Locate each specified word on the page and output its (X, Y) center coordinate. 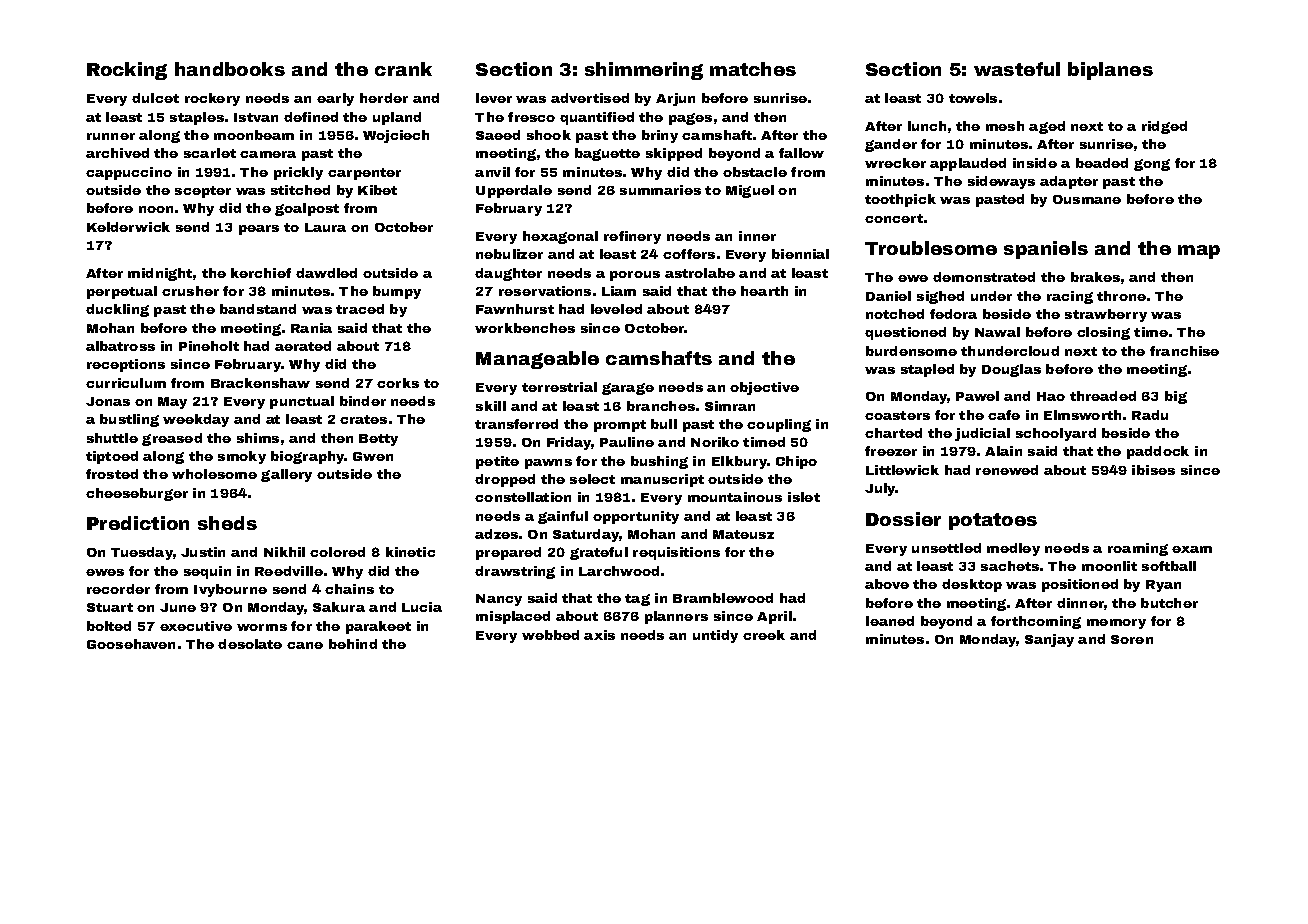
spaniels (1046, 250)
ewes (105, 572)
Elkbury (739, 462)
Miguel (750, 191)
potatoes (993, 521)
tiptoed (112, 457)
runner (111, 136)
